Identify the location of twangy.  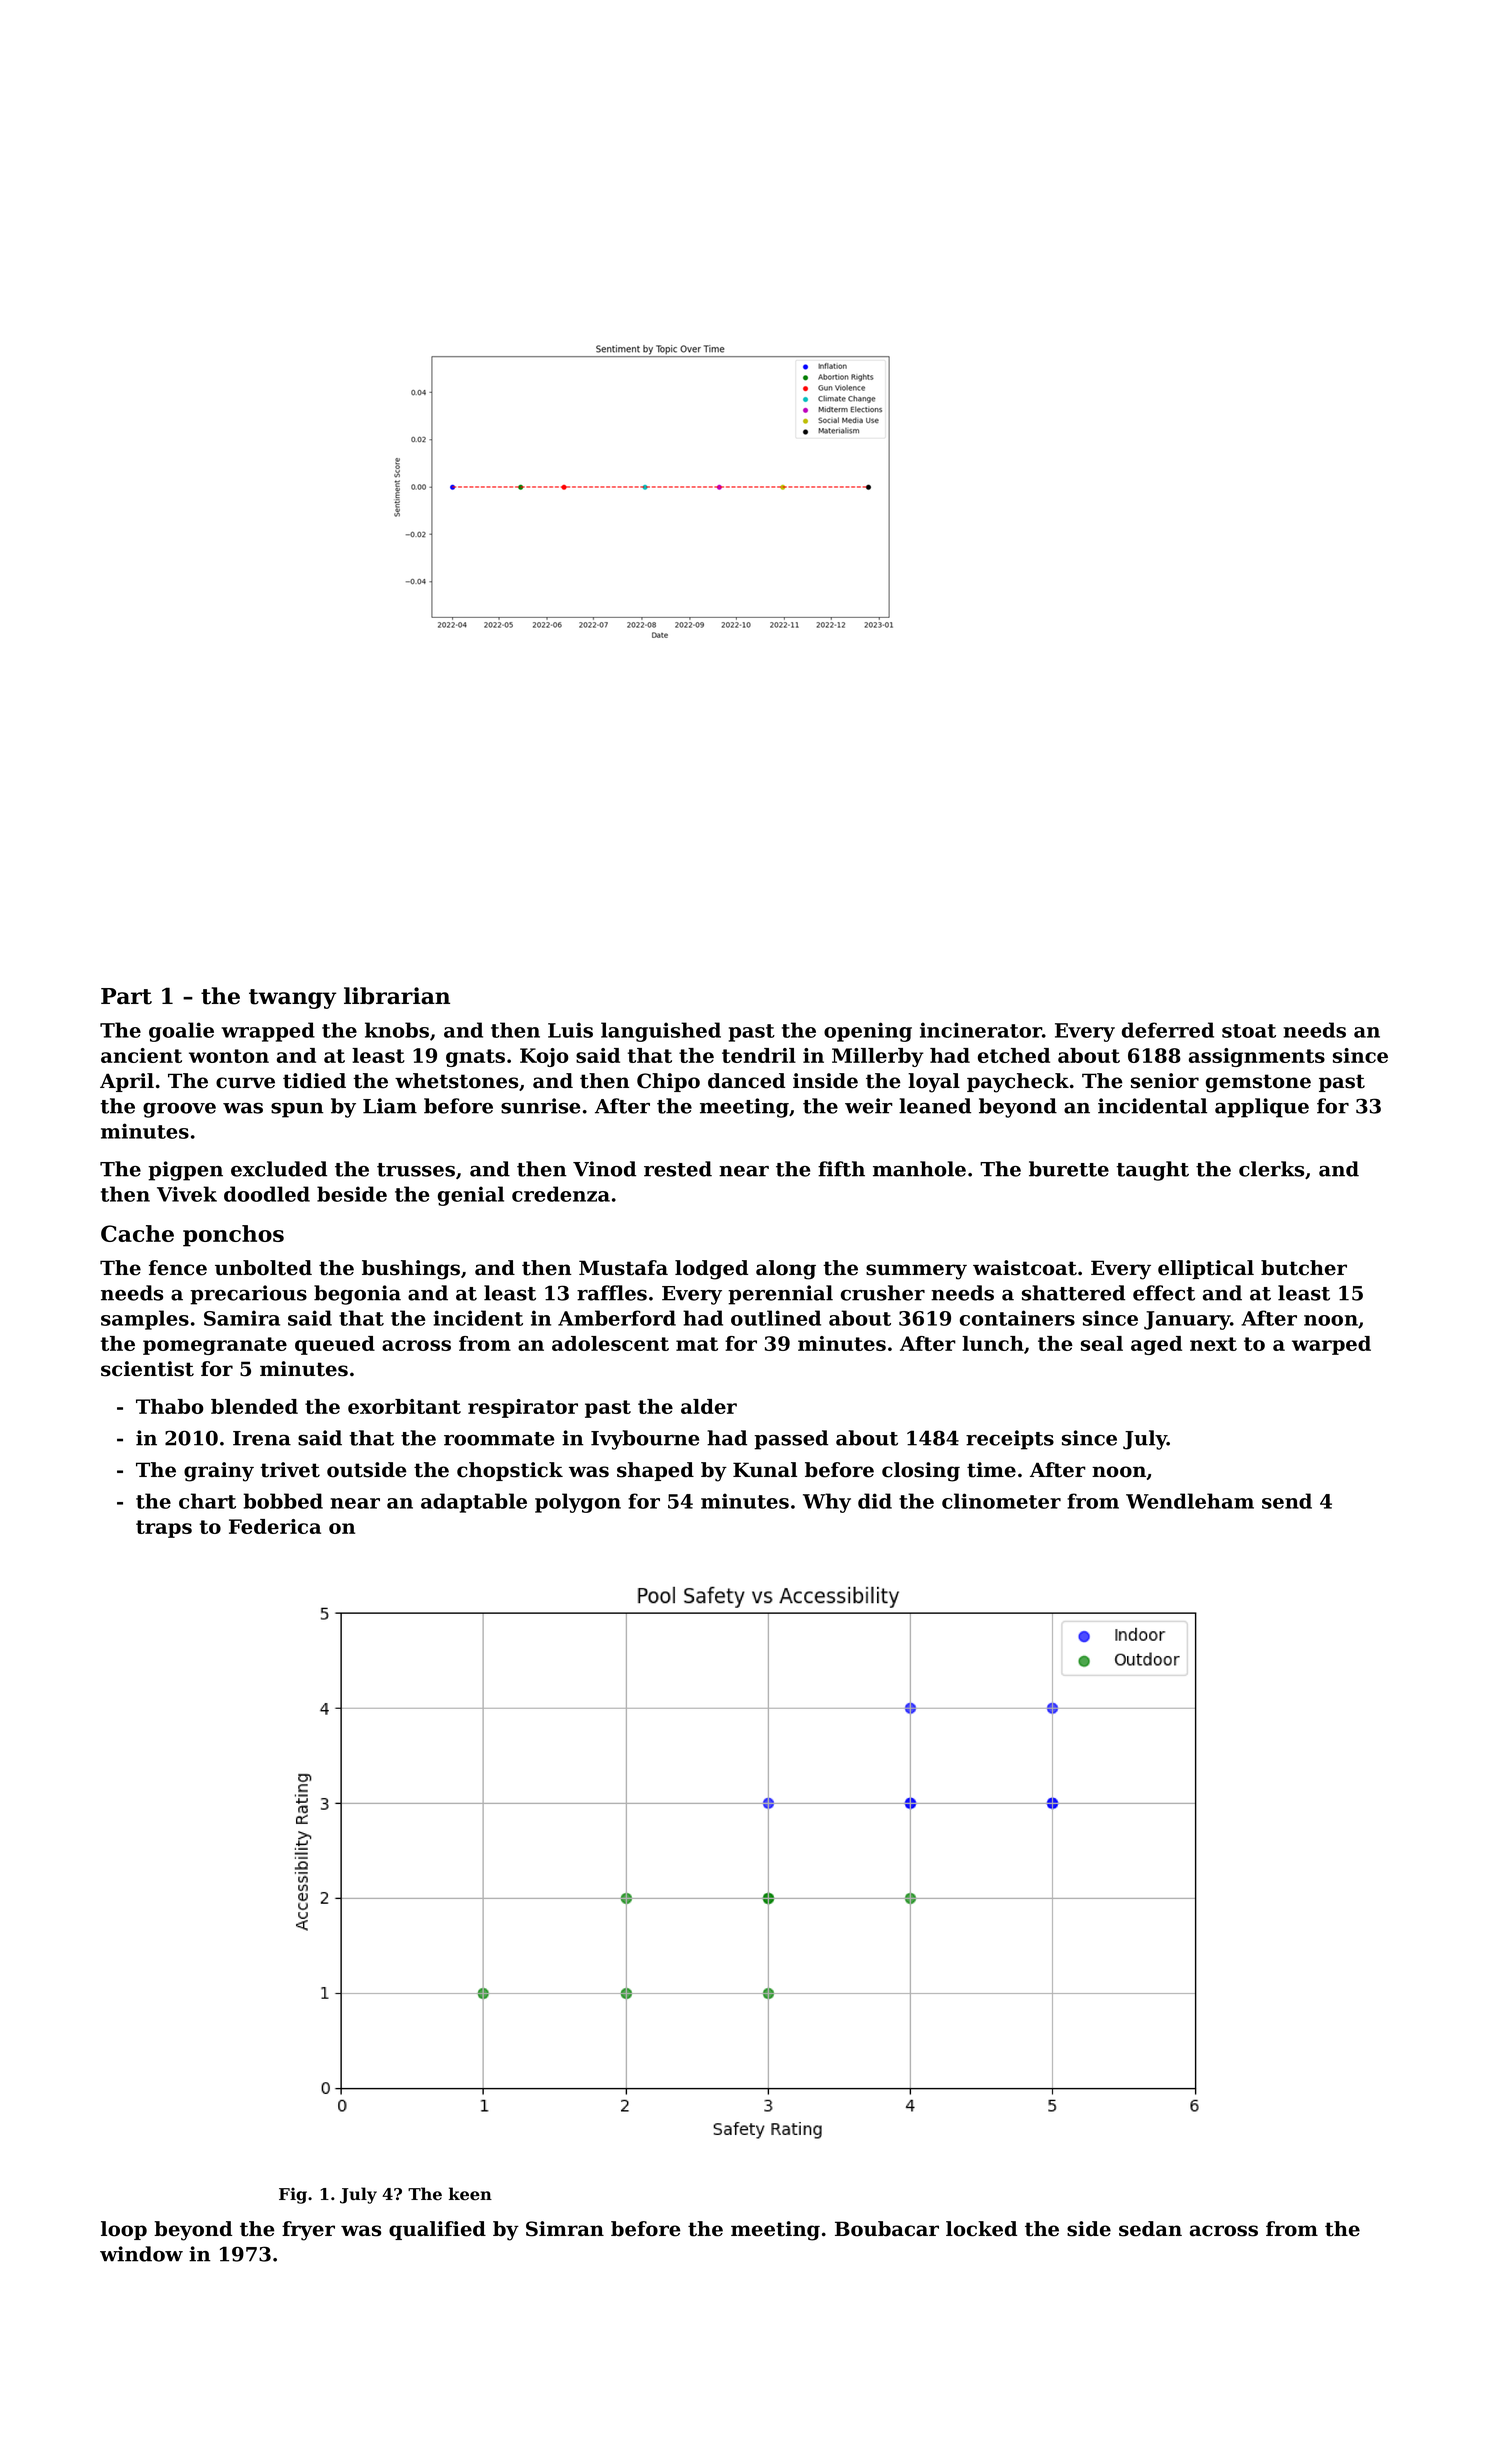
(292, 999).
